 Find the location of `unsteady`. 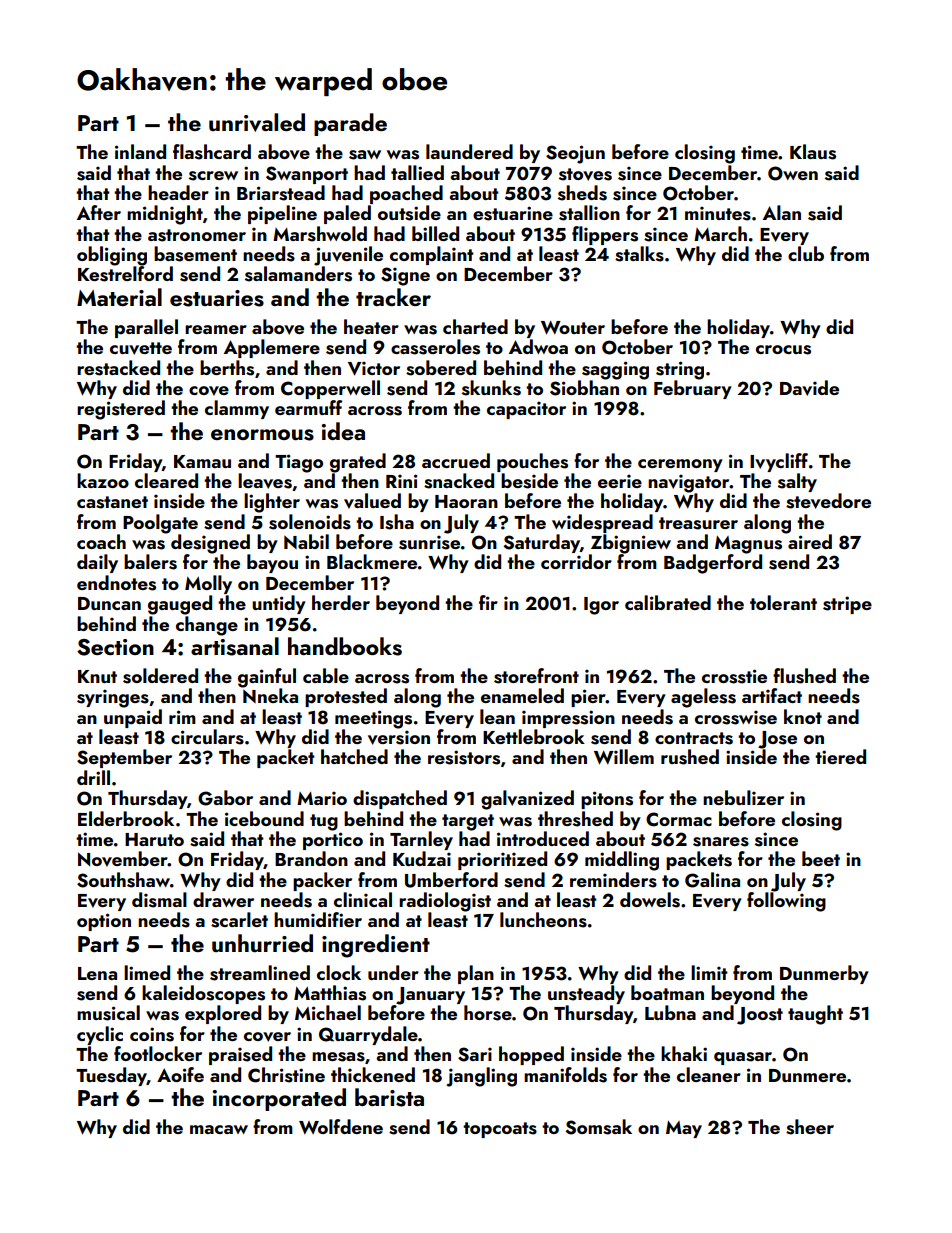

unsteady is located at coordinates (586, 994).
